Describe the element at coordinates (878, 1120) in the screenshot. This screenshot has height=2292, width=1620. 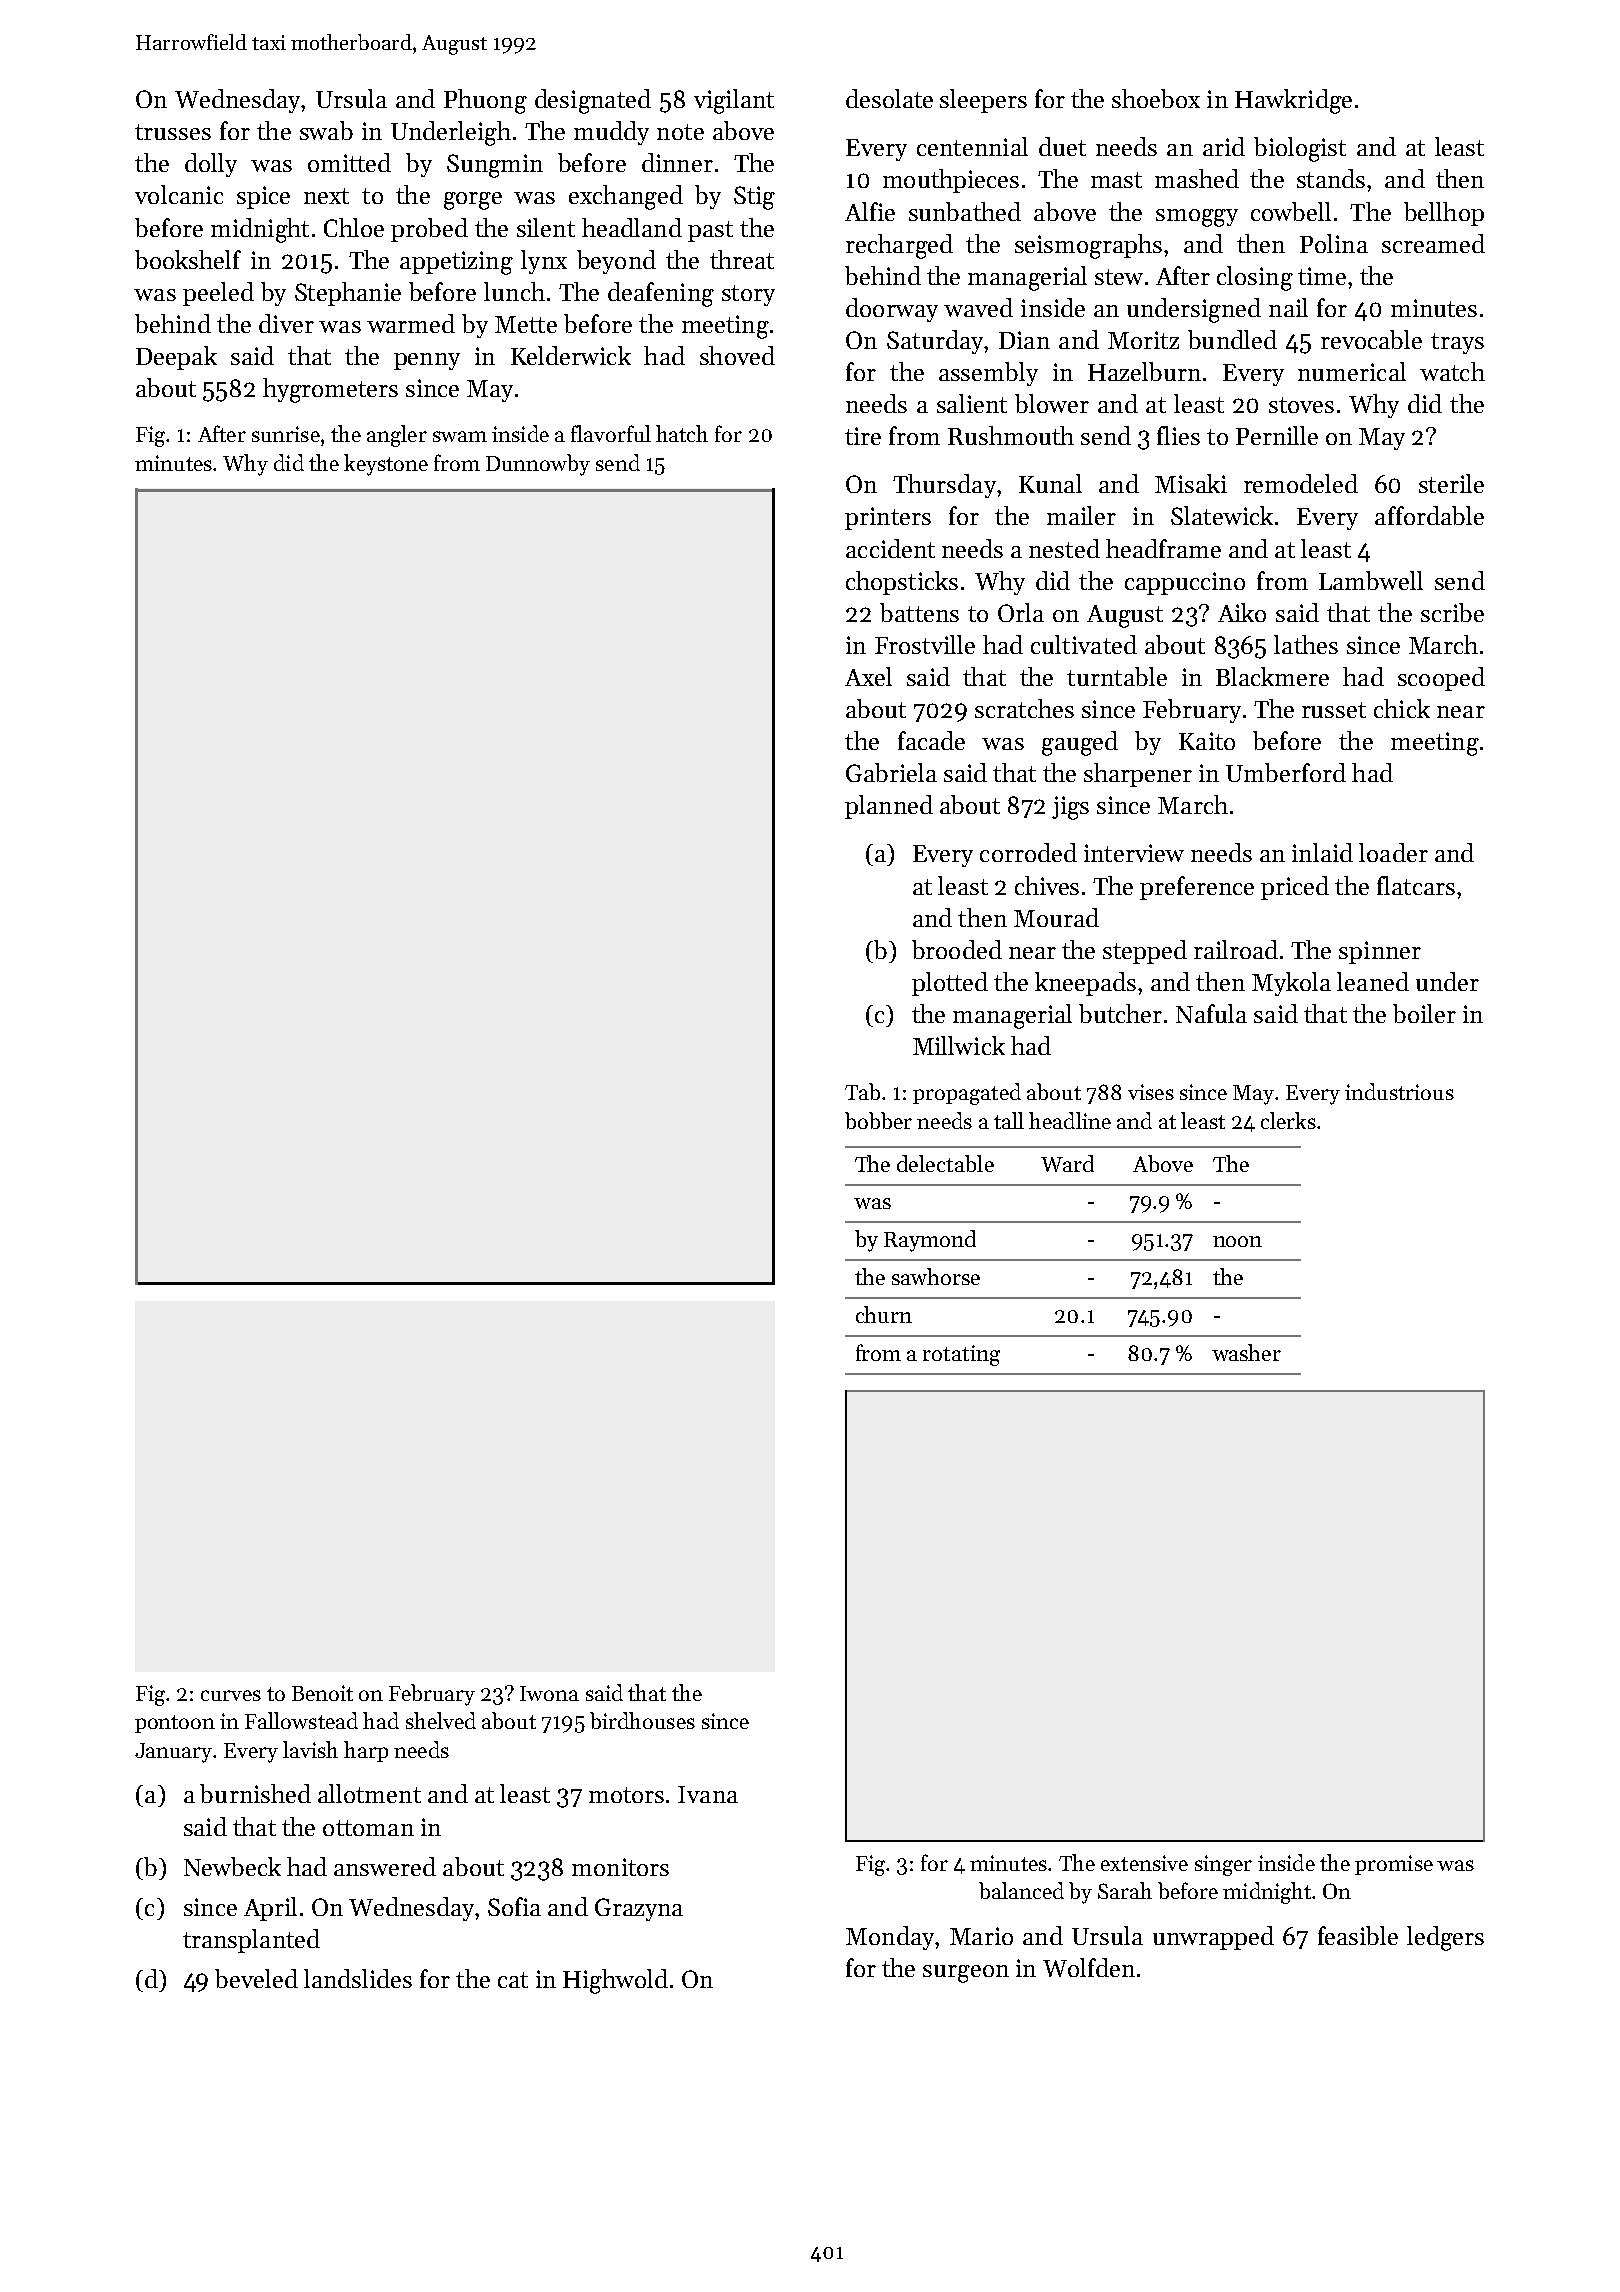
I see `bobber` at that location.
